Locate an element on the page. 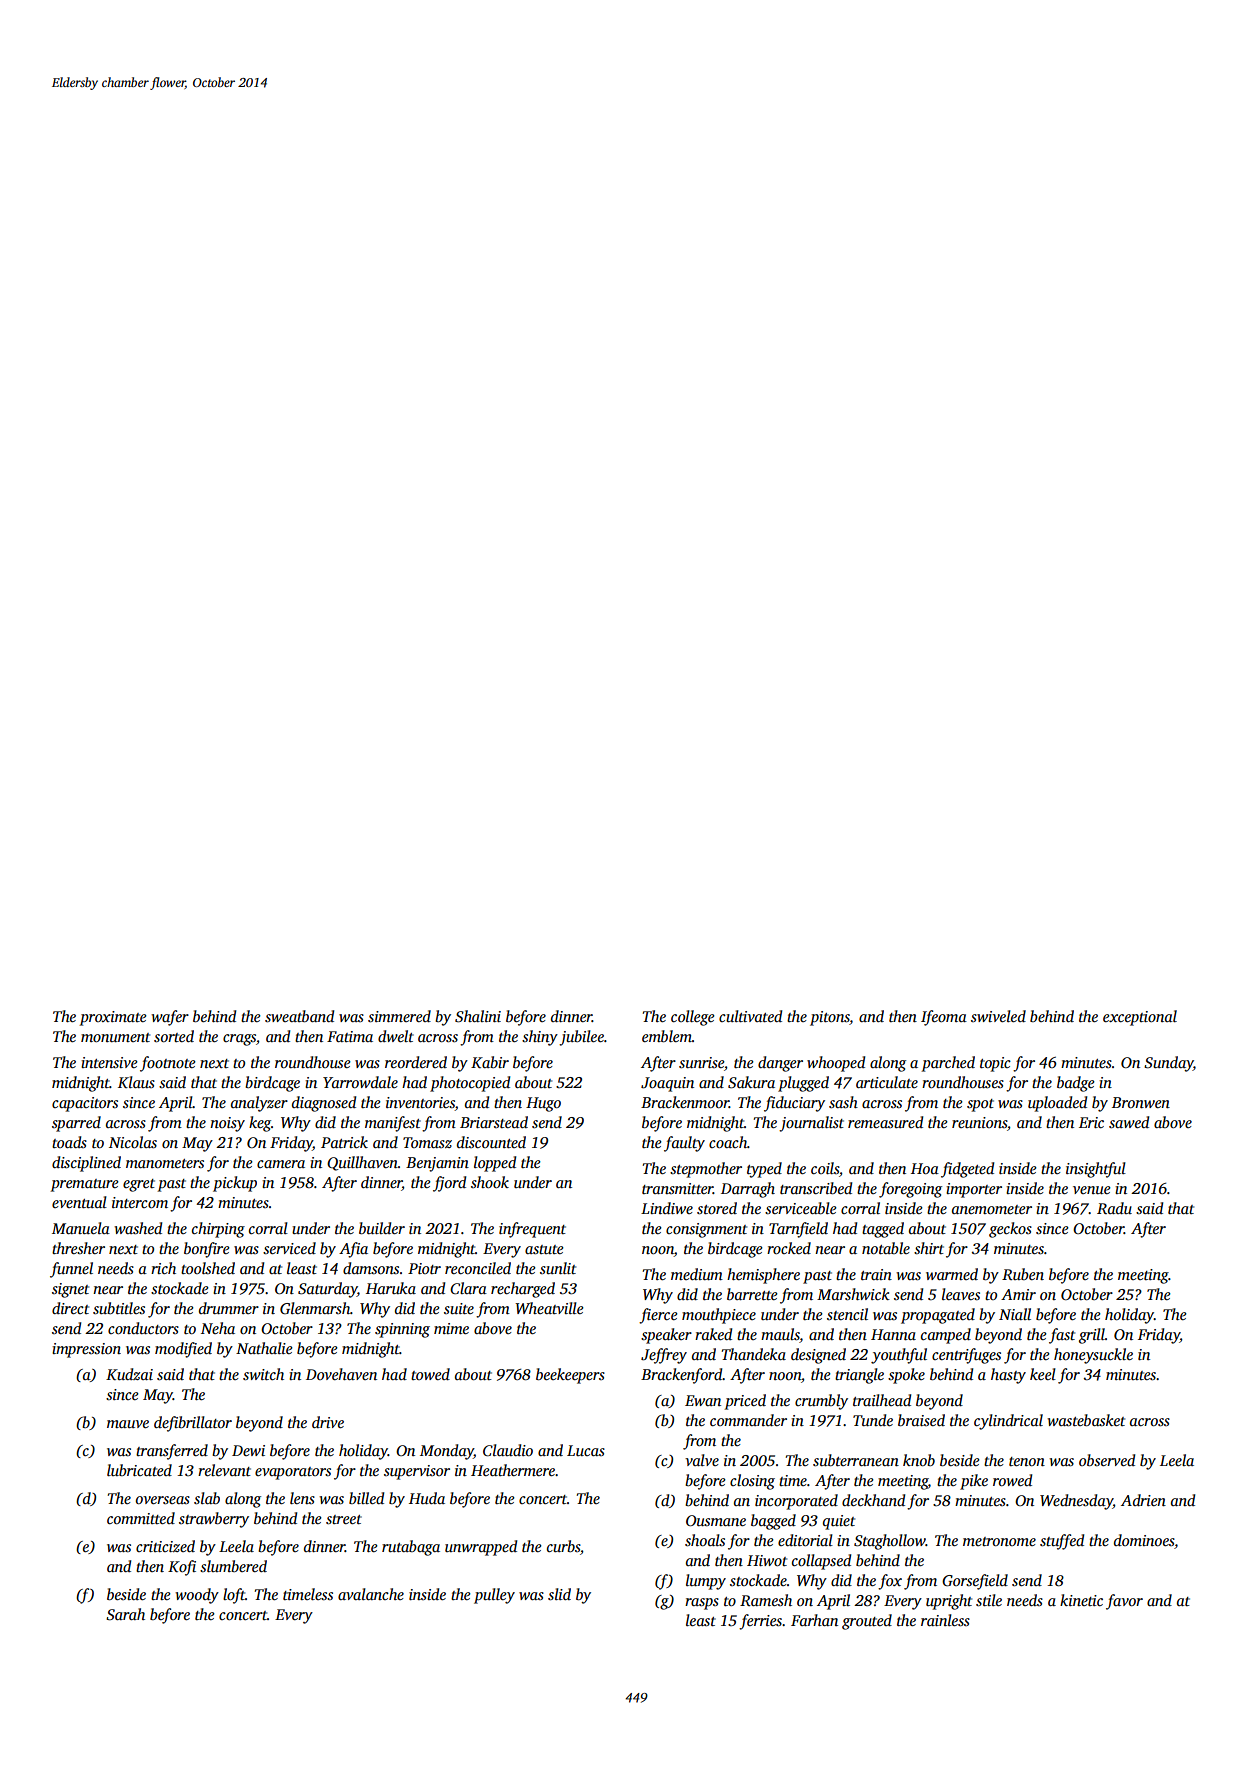 This image has width=1251, height=1769. Lucas is located at coordinates (586, 1450).
